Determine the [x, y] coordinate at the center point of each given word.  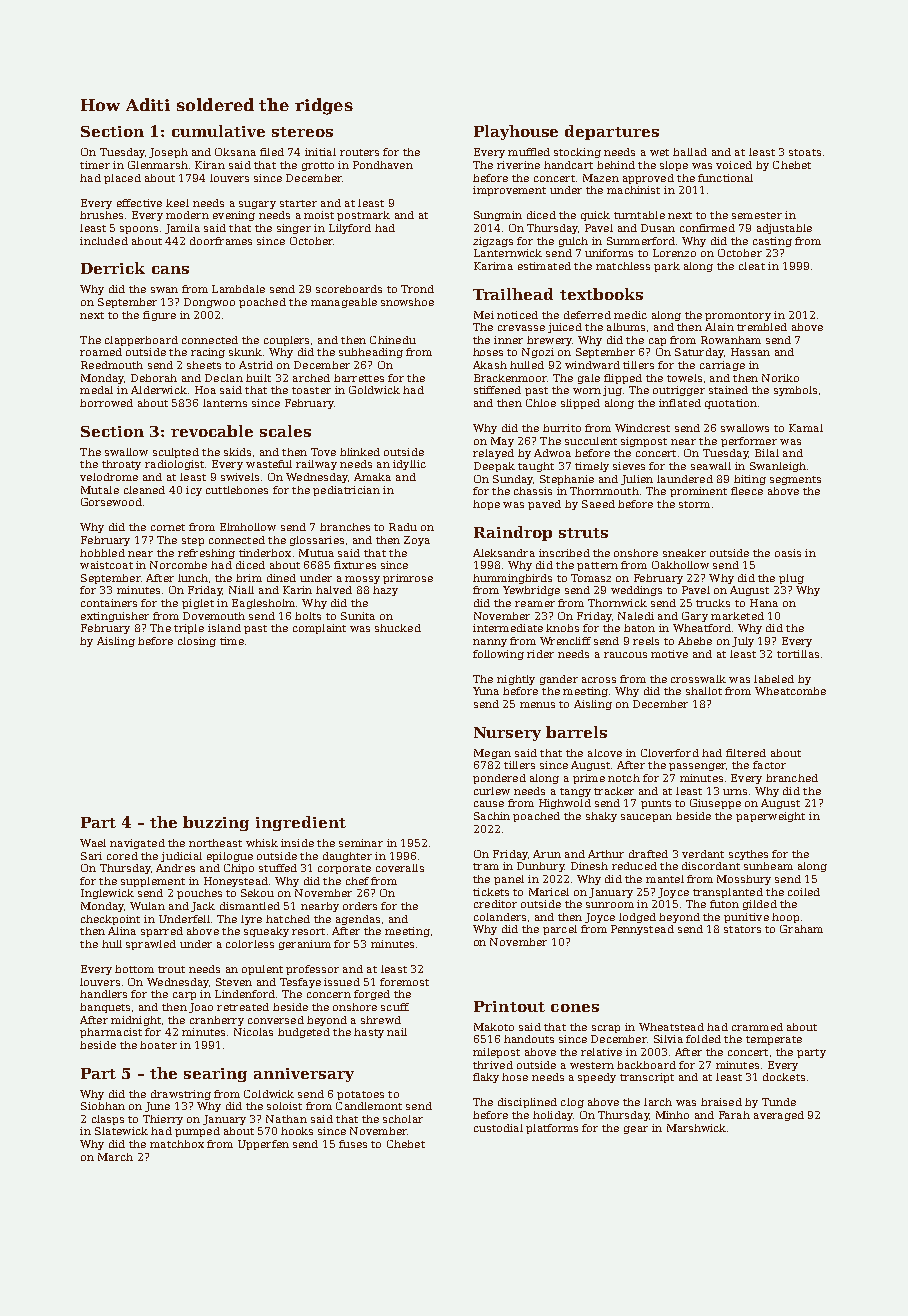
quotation [731, 404]
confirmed [707, 228]
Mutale [100, 490]
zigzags [493, 242]
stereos [302, 132]
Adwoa [552, 453]
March [115, 1157]
